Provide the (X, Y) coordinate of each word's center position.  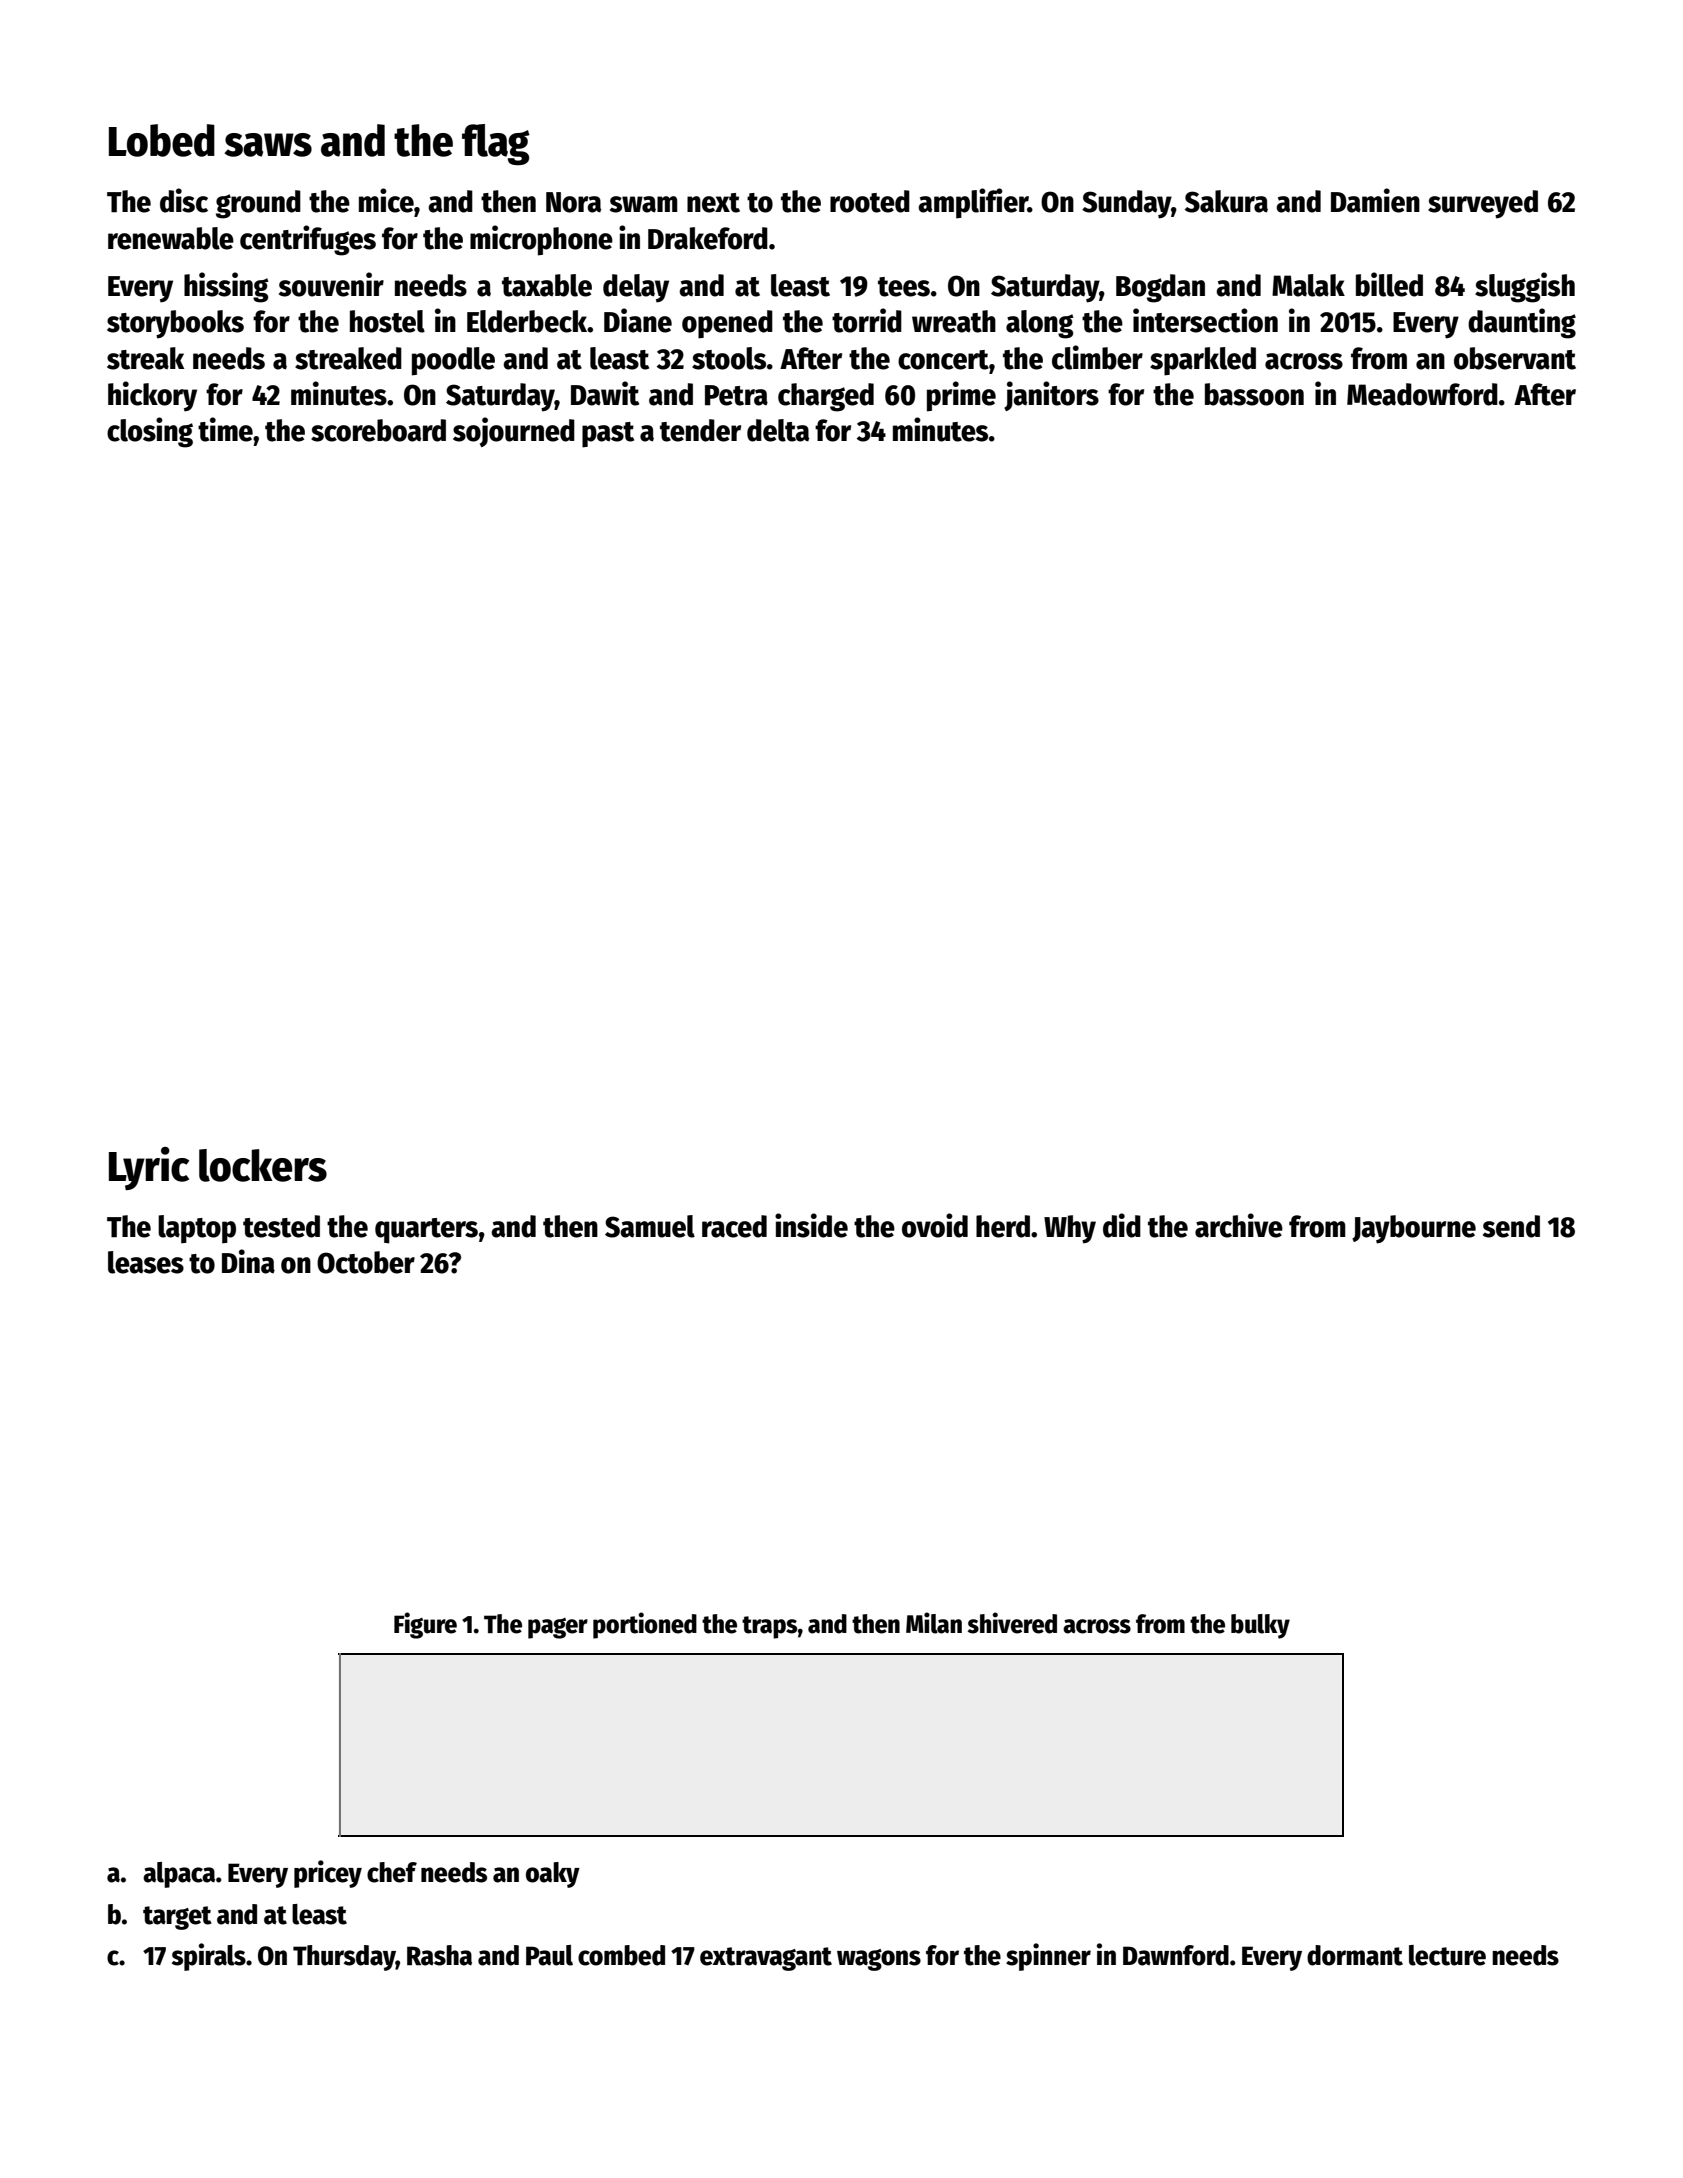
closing (150, 432)
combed (621, 1955)
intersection (1205, 320)
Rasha (439, 1955)
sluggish (1525, 287)
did (1122, 1225)
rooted (870, 201)
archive (1239, 1225)
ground (258, 204)
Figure (425, 1625)
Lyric (149, 1168)
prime (961, 396)
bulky (1260, 1626)
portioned (645, 1625)
